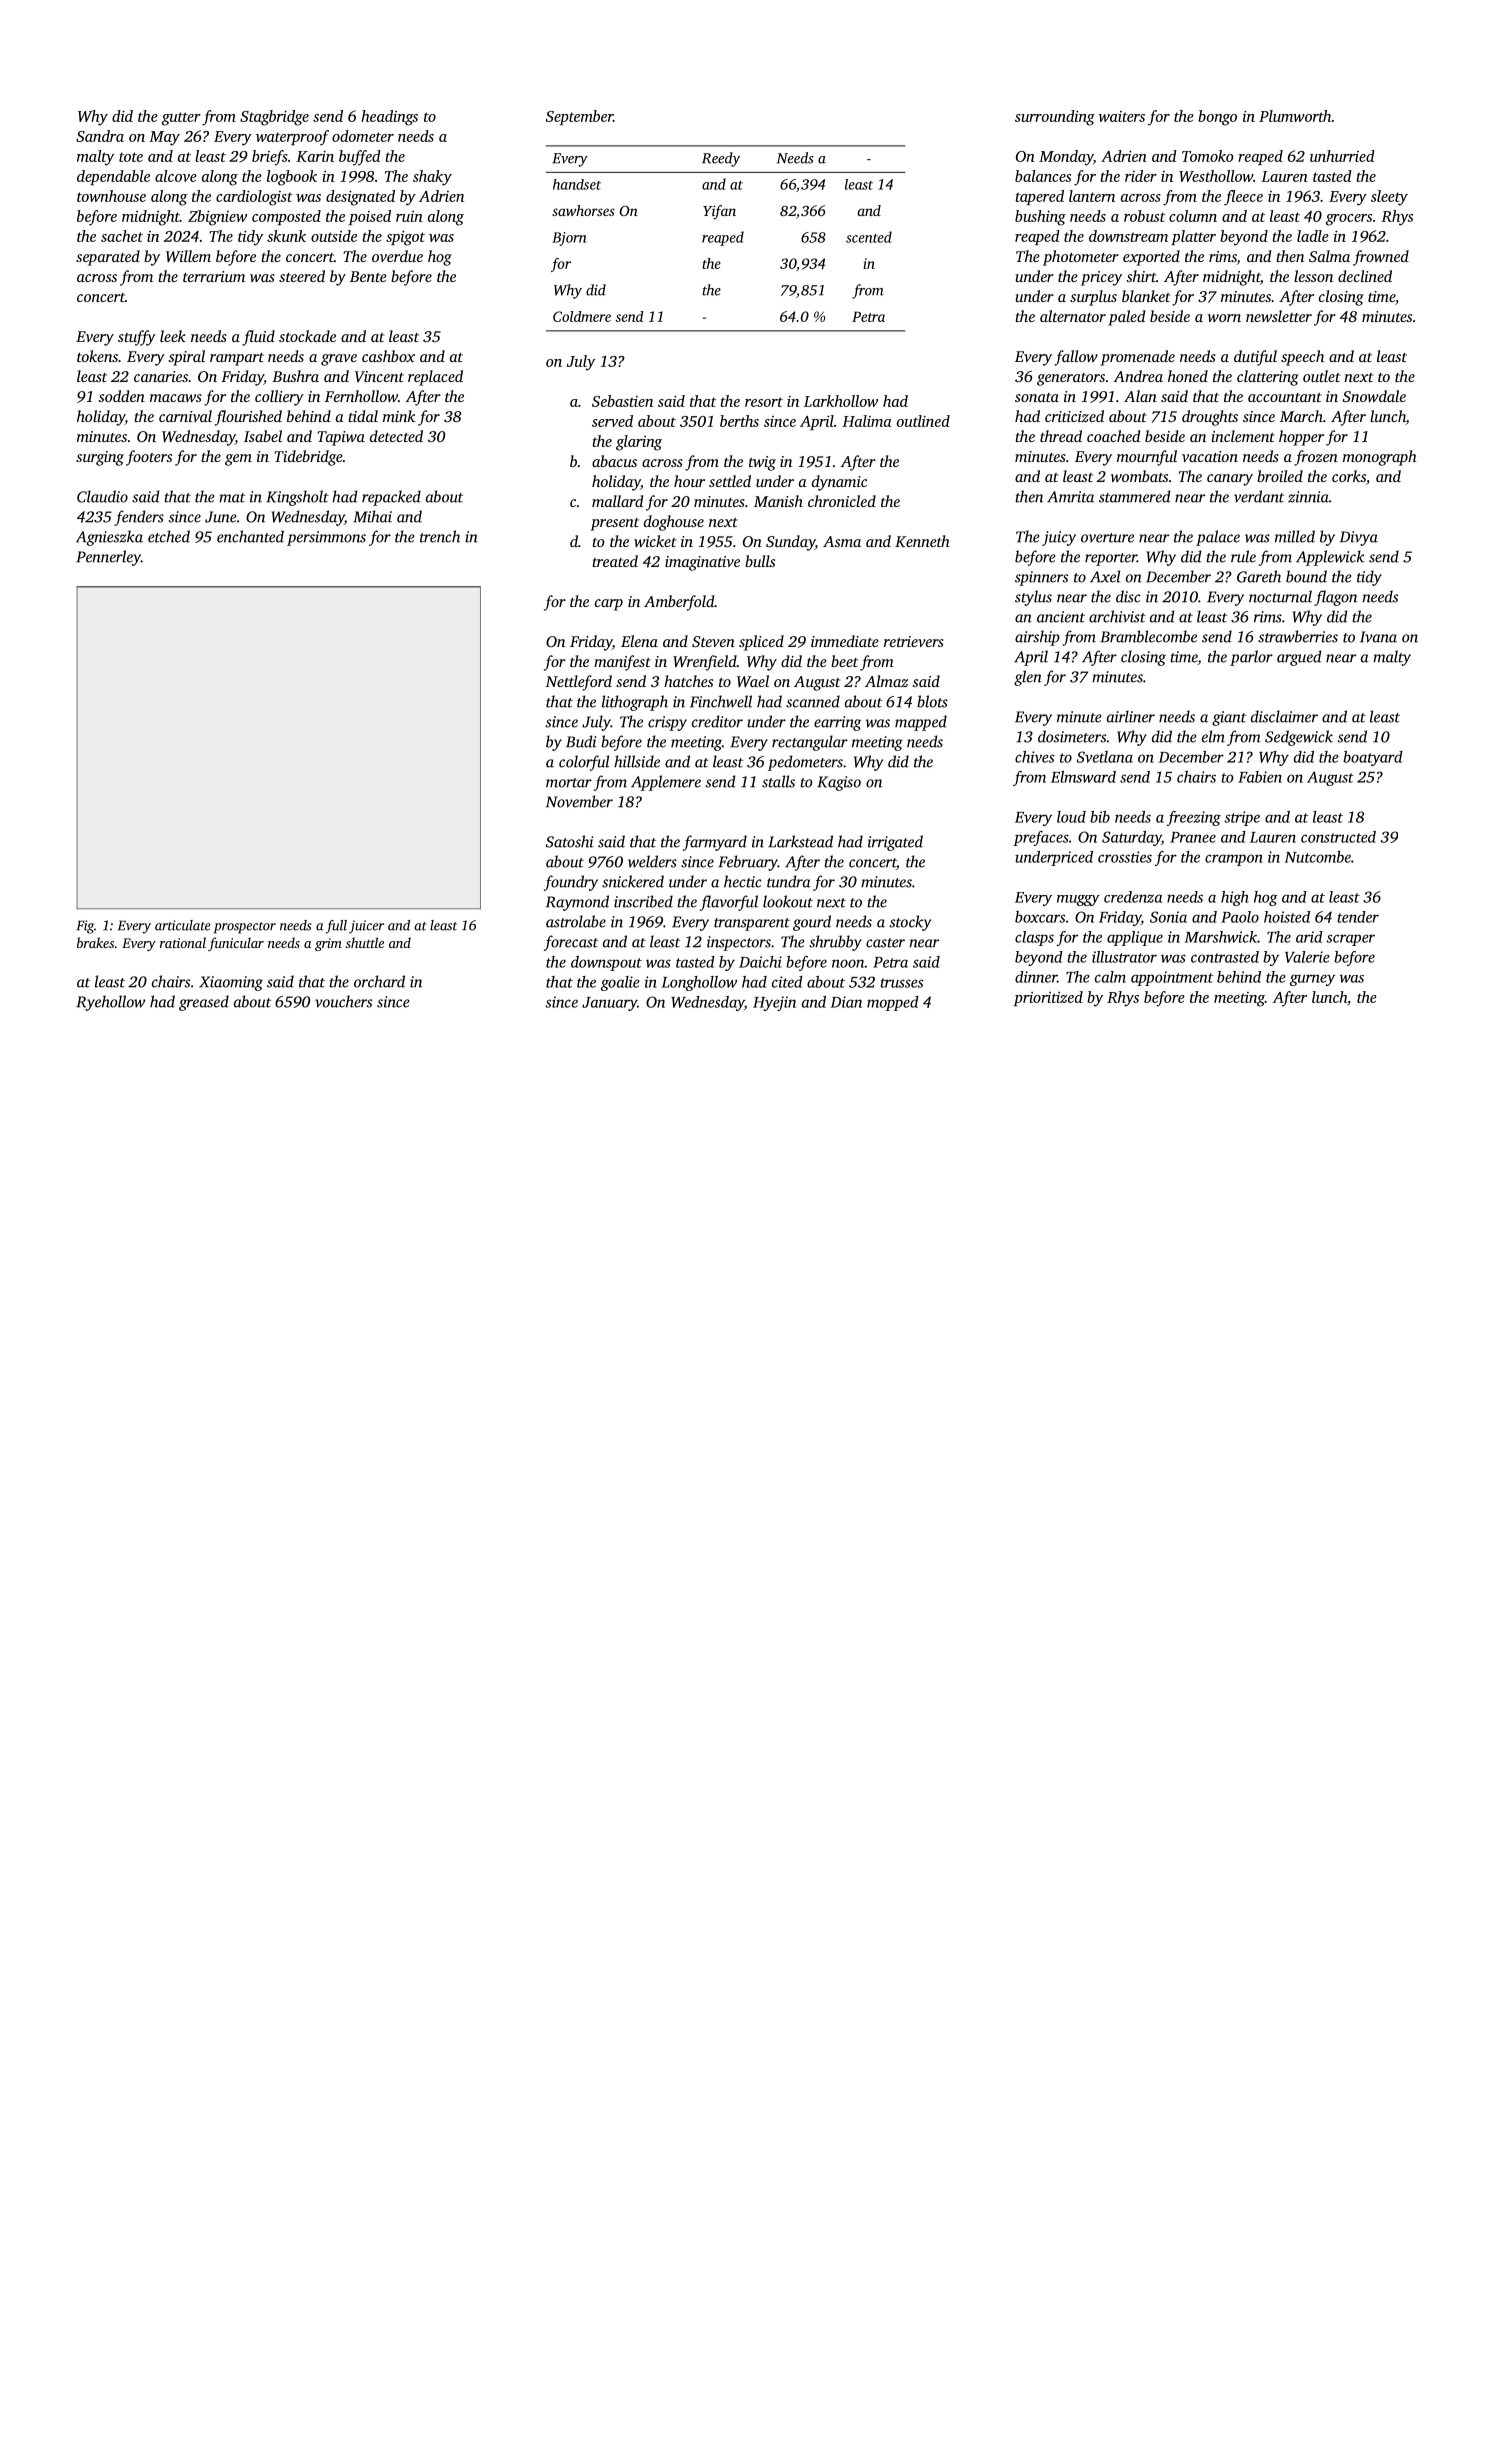 The width and height of the document is (1496, 2464). Describe the element at coordinates (1338, 837) in the document. I see `constructed` at that location.
